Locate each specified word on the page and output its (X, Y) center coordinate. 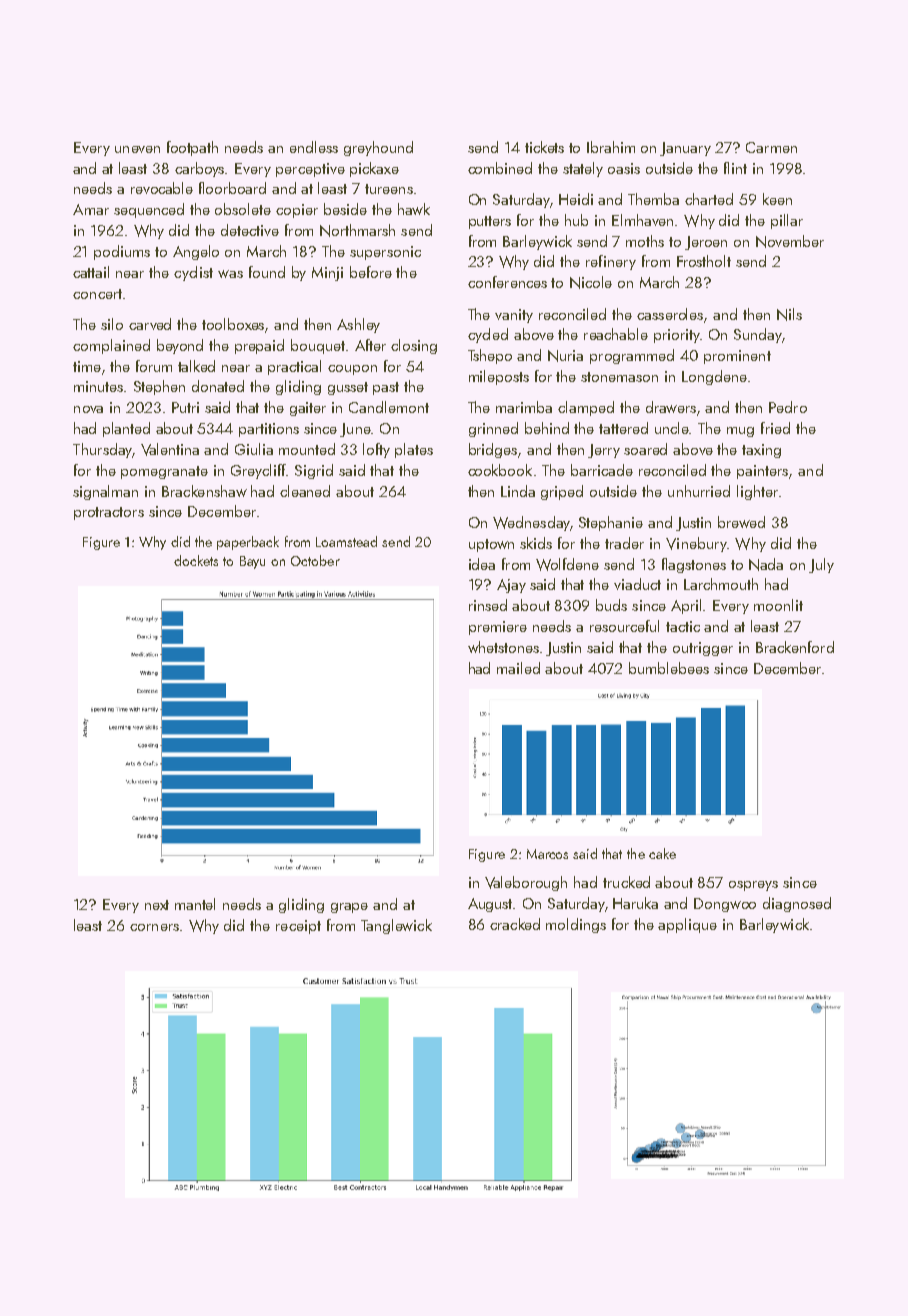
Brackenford (795, 647)
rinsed (488, 605)
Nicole (591, 282)
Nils (789, 314)
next (157, 905)
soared (645, 449)
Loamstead (346, 541)
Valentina (170, 449)
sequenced (149, 210)
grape (349, 908)
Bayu (252, 562)
